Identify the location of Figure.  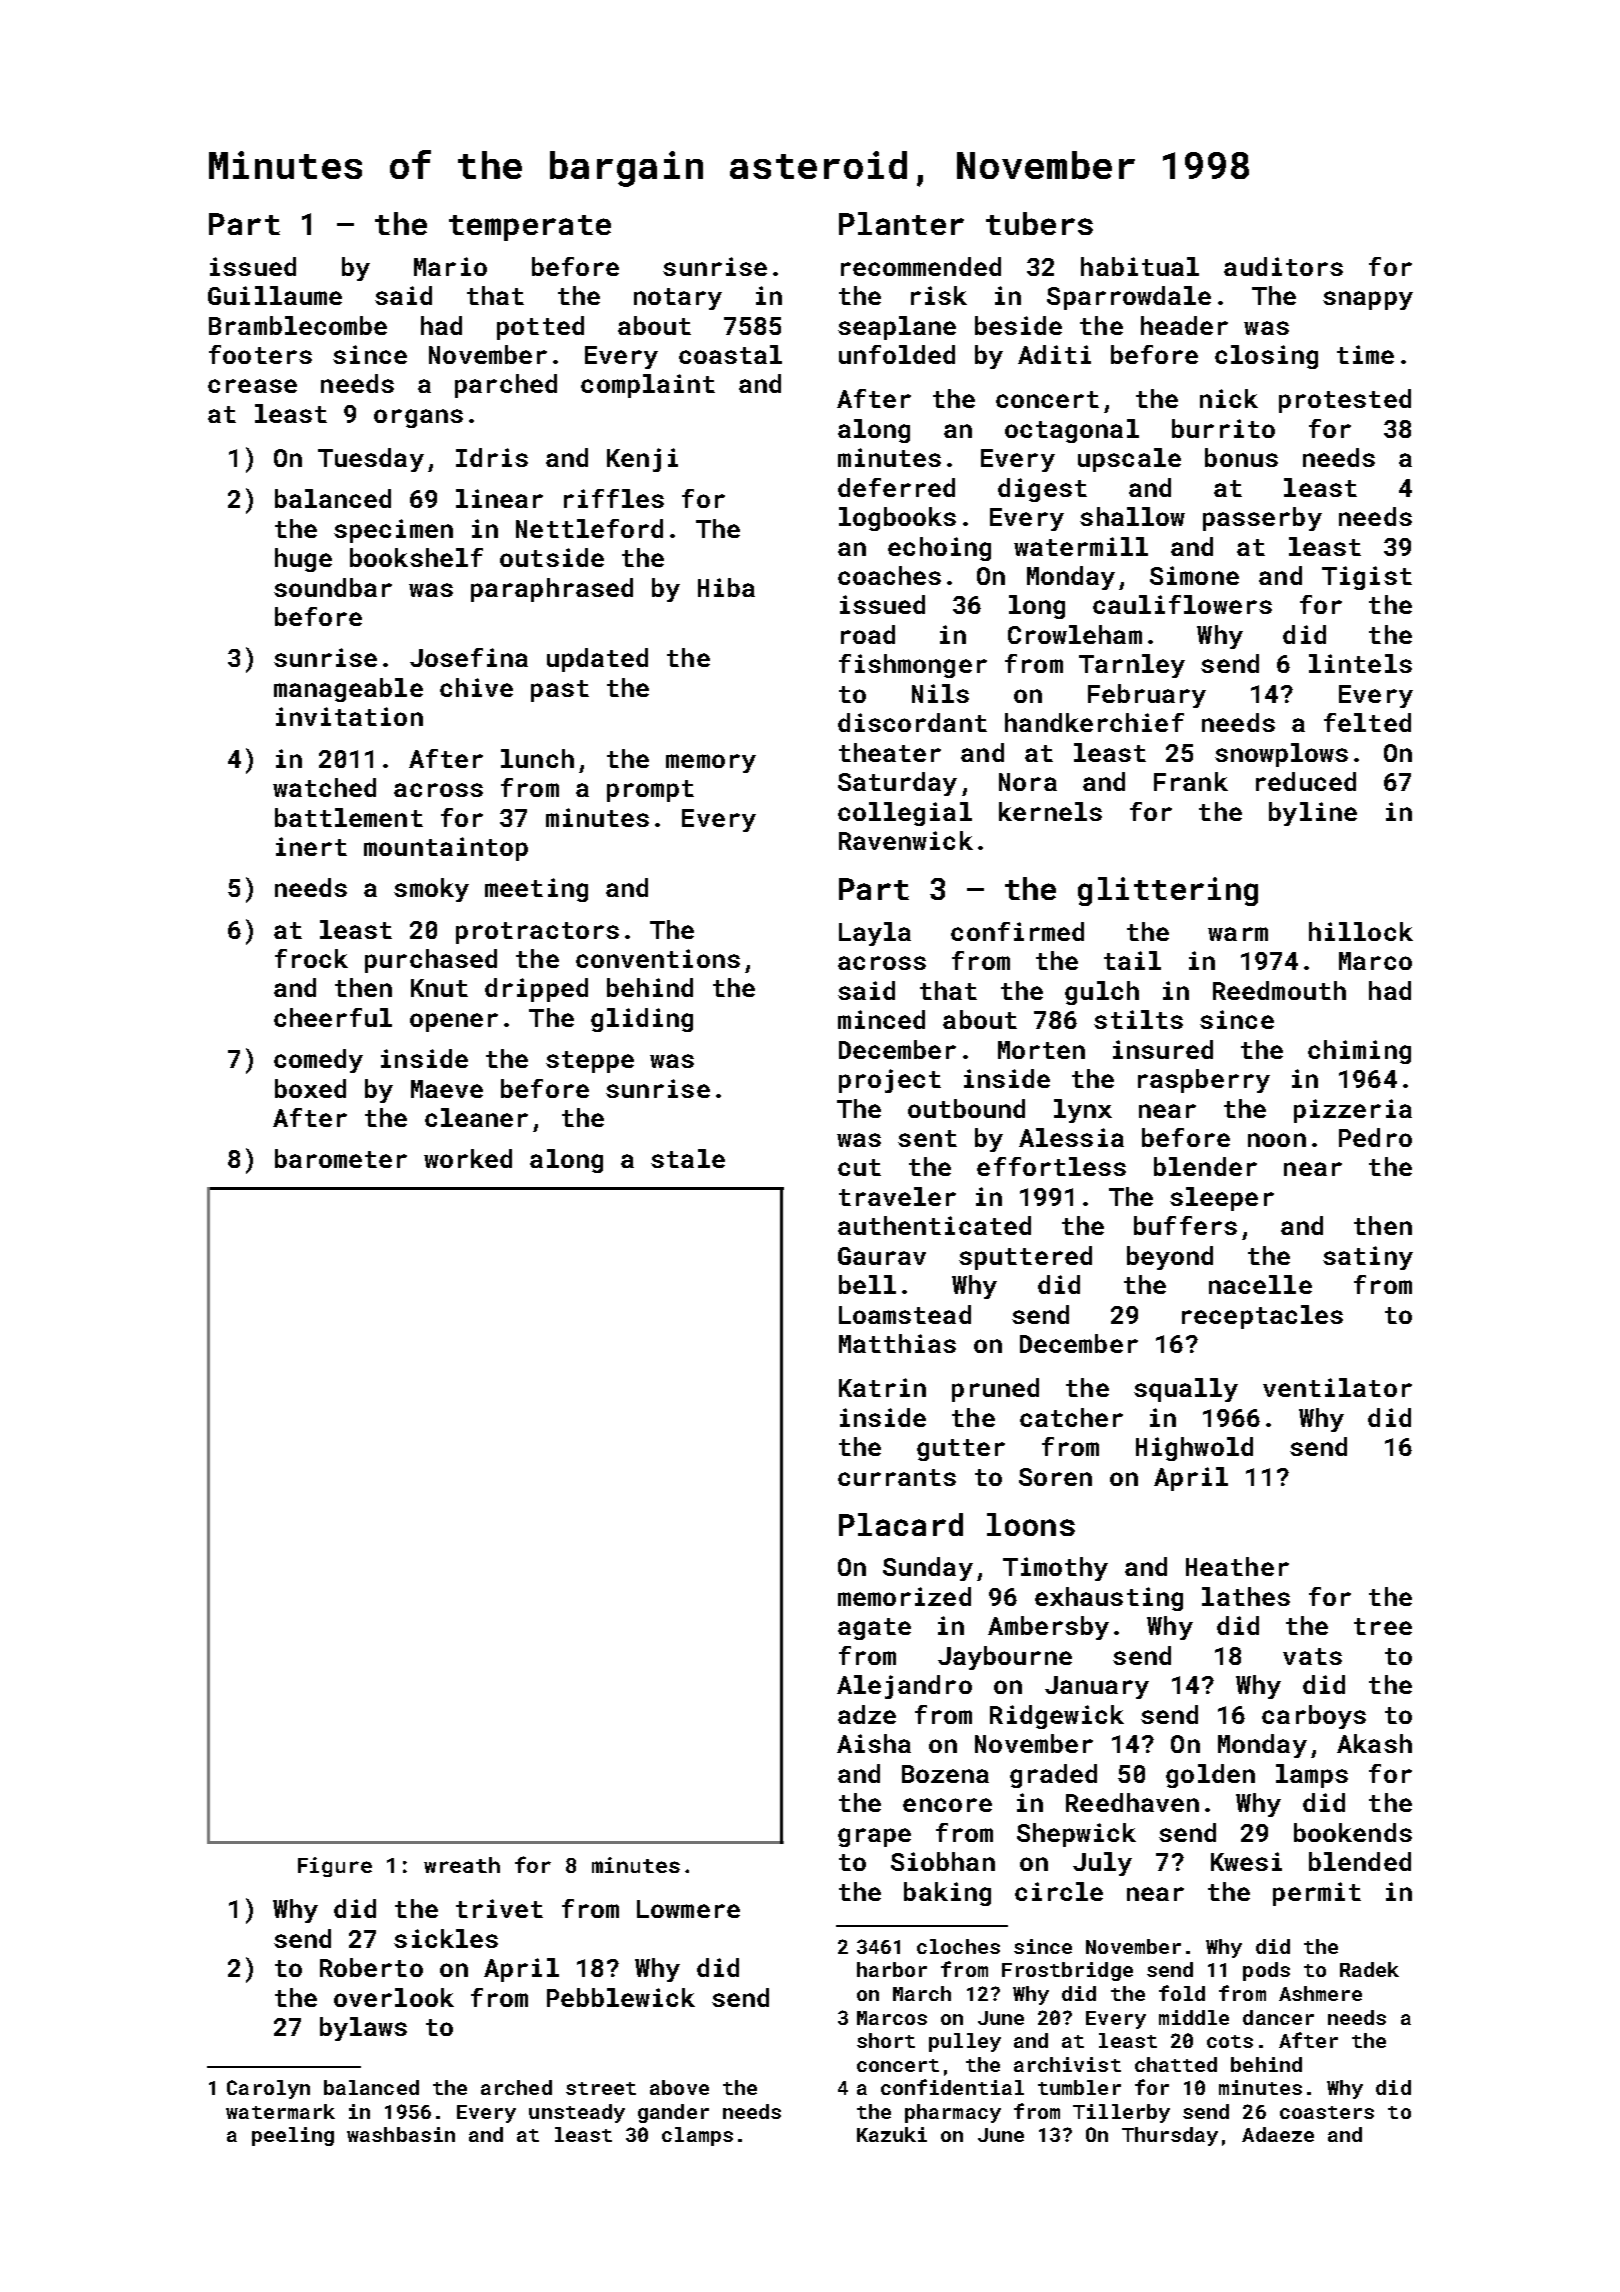
(335, 1867).
